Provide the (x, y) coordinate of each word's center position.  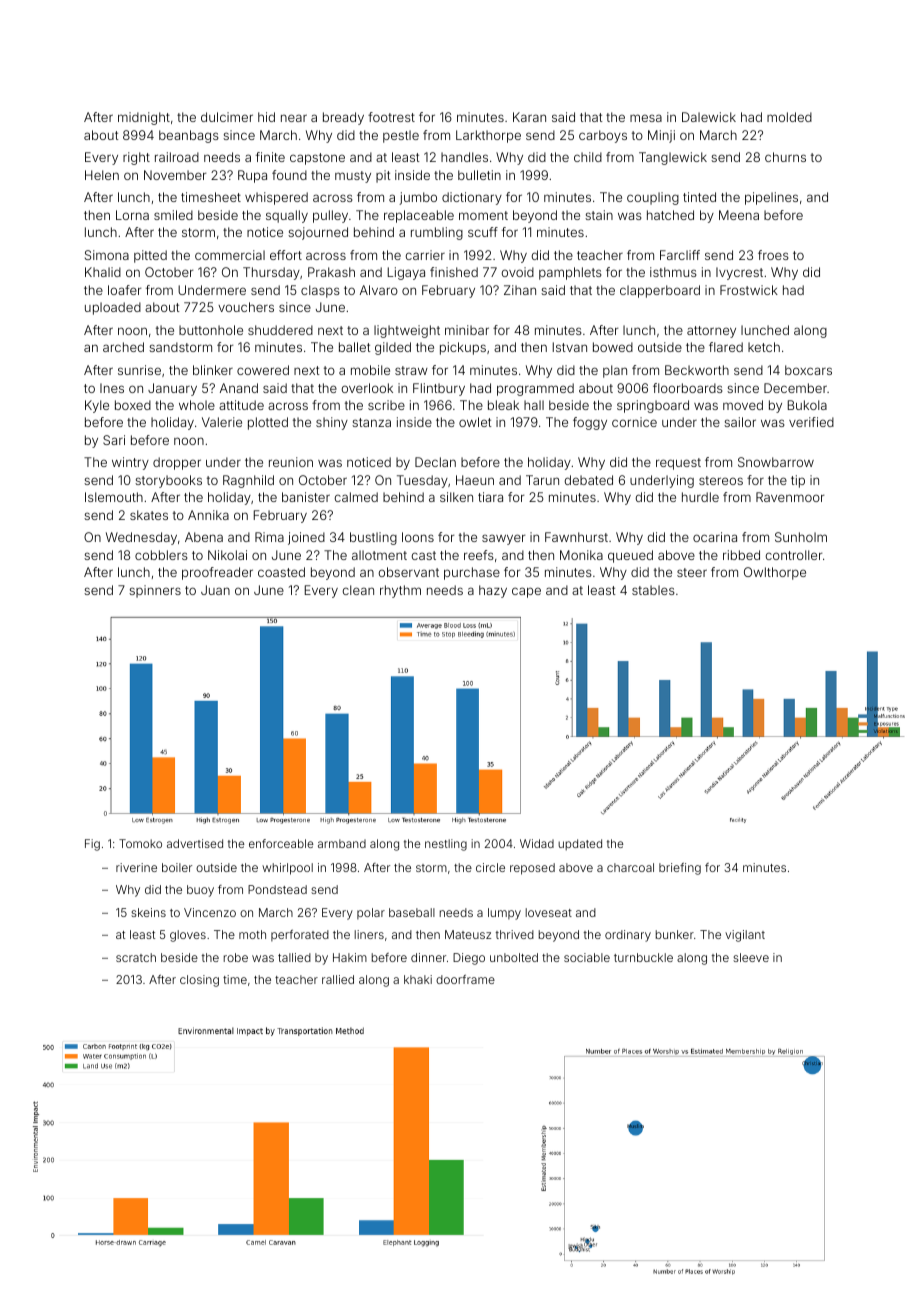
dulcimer (227, 117)
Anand (239, 388)
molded (789, 117)
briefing (680, 869)
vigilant (745, 936)
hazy (493, 591)
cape (526, 592)
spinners (155, 591)
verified (811, 422)
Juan (215, 590)
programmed (535, 389)
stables (653, 590)
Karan (529, 117)
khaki (418, 979)
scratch (136, 957)
